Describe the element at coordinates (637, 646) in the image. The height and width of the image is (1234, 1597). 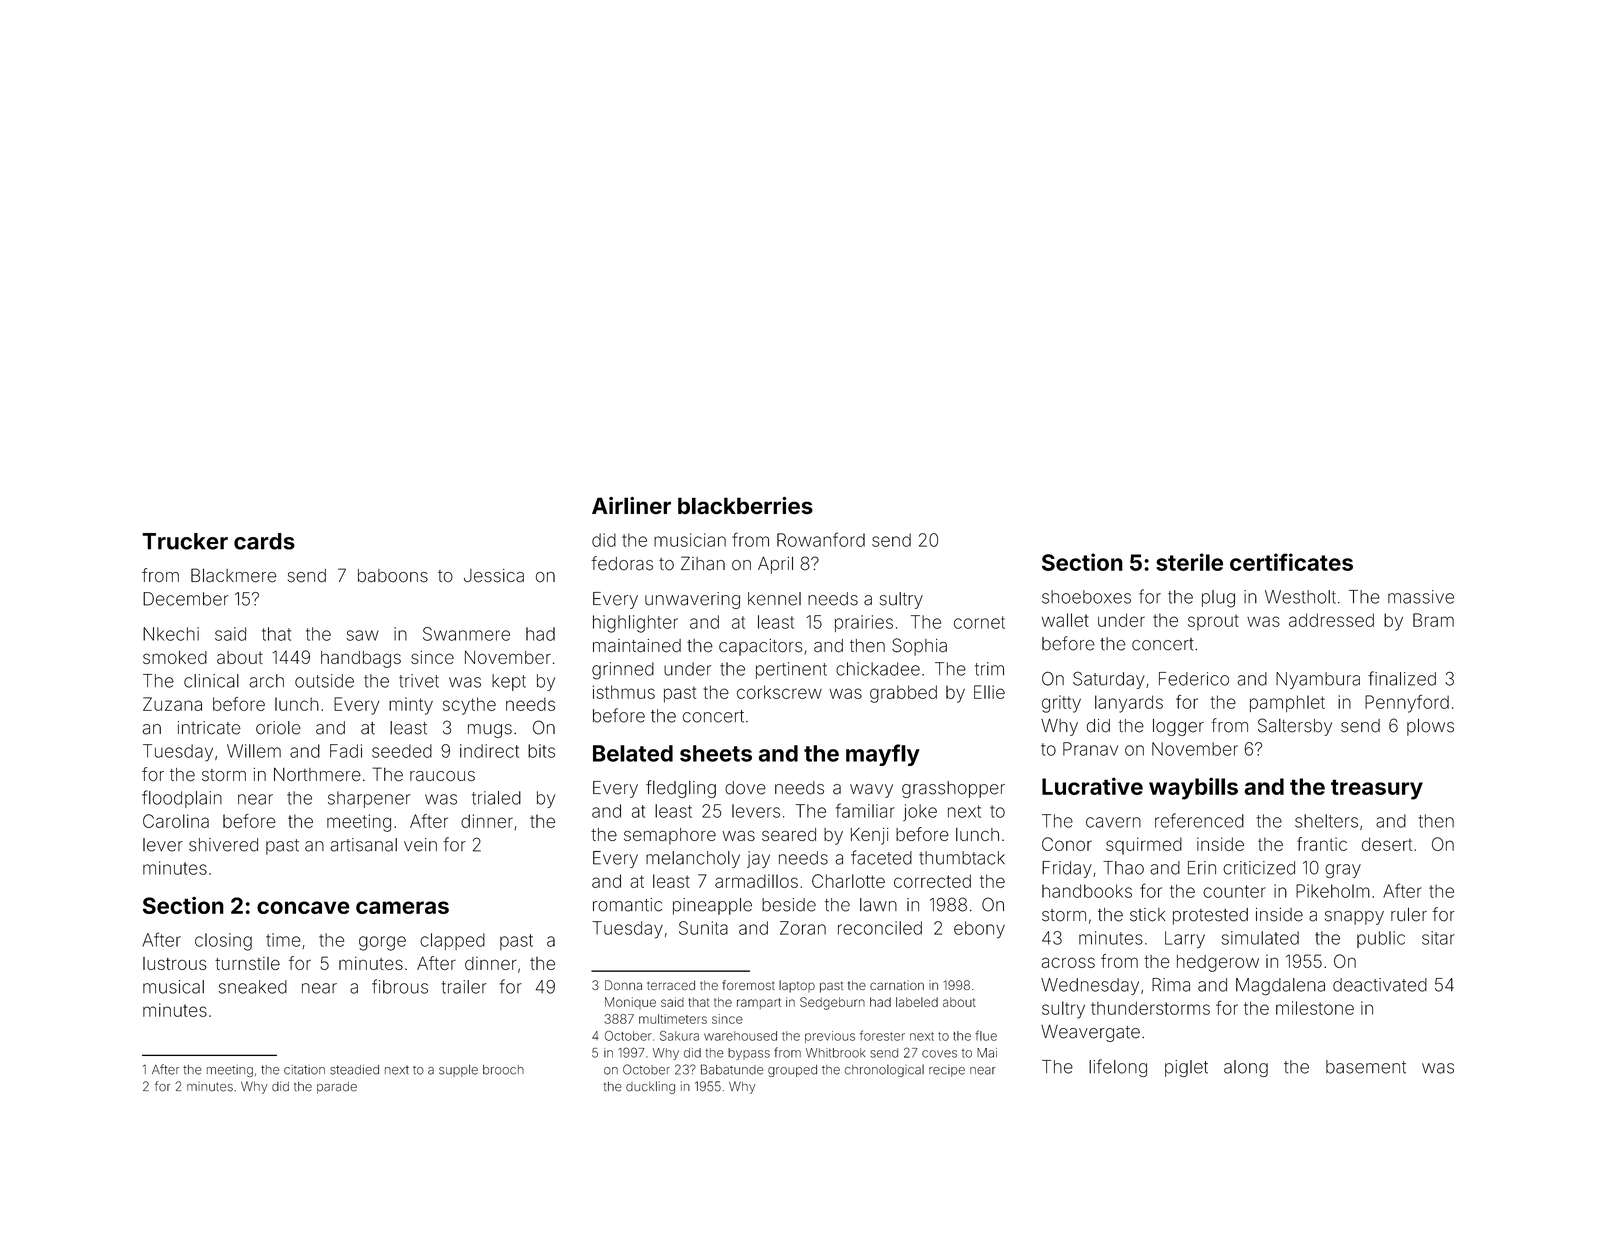
I see `maintained` at that location.
